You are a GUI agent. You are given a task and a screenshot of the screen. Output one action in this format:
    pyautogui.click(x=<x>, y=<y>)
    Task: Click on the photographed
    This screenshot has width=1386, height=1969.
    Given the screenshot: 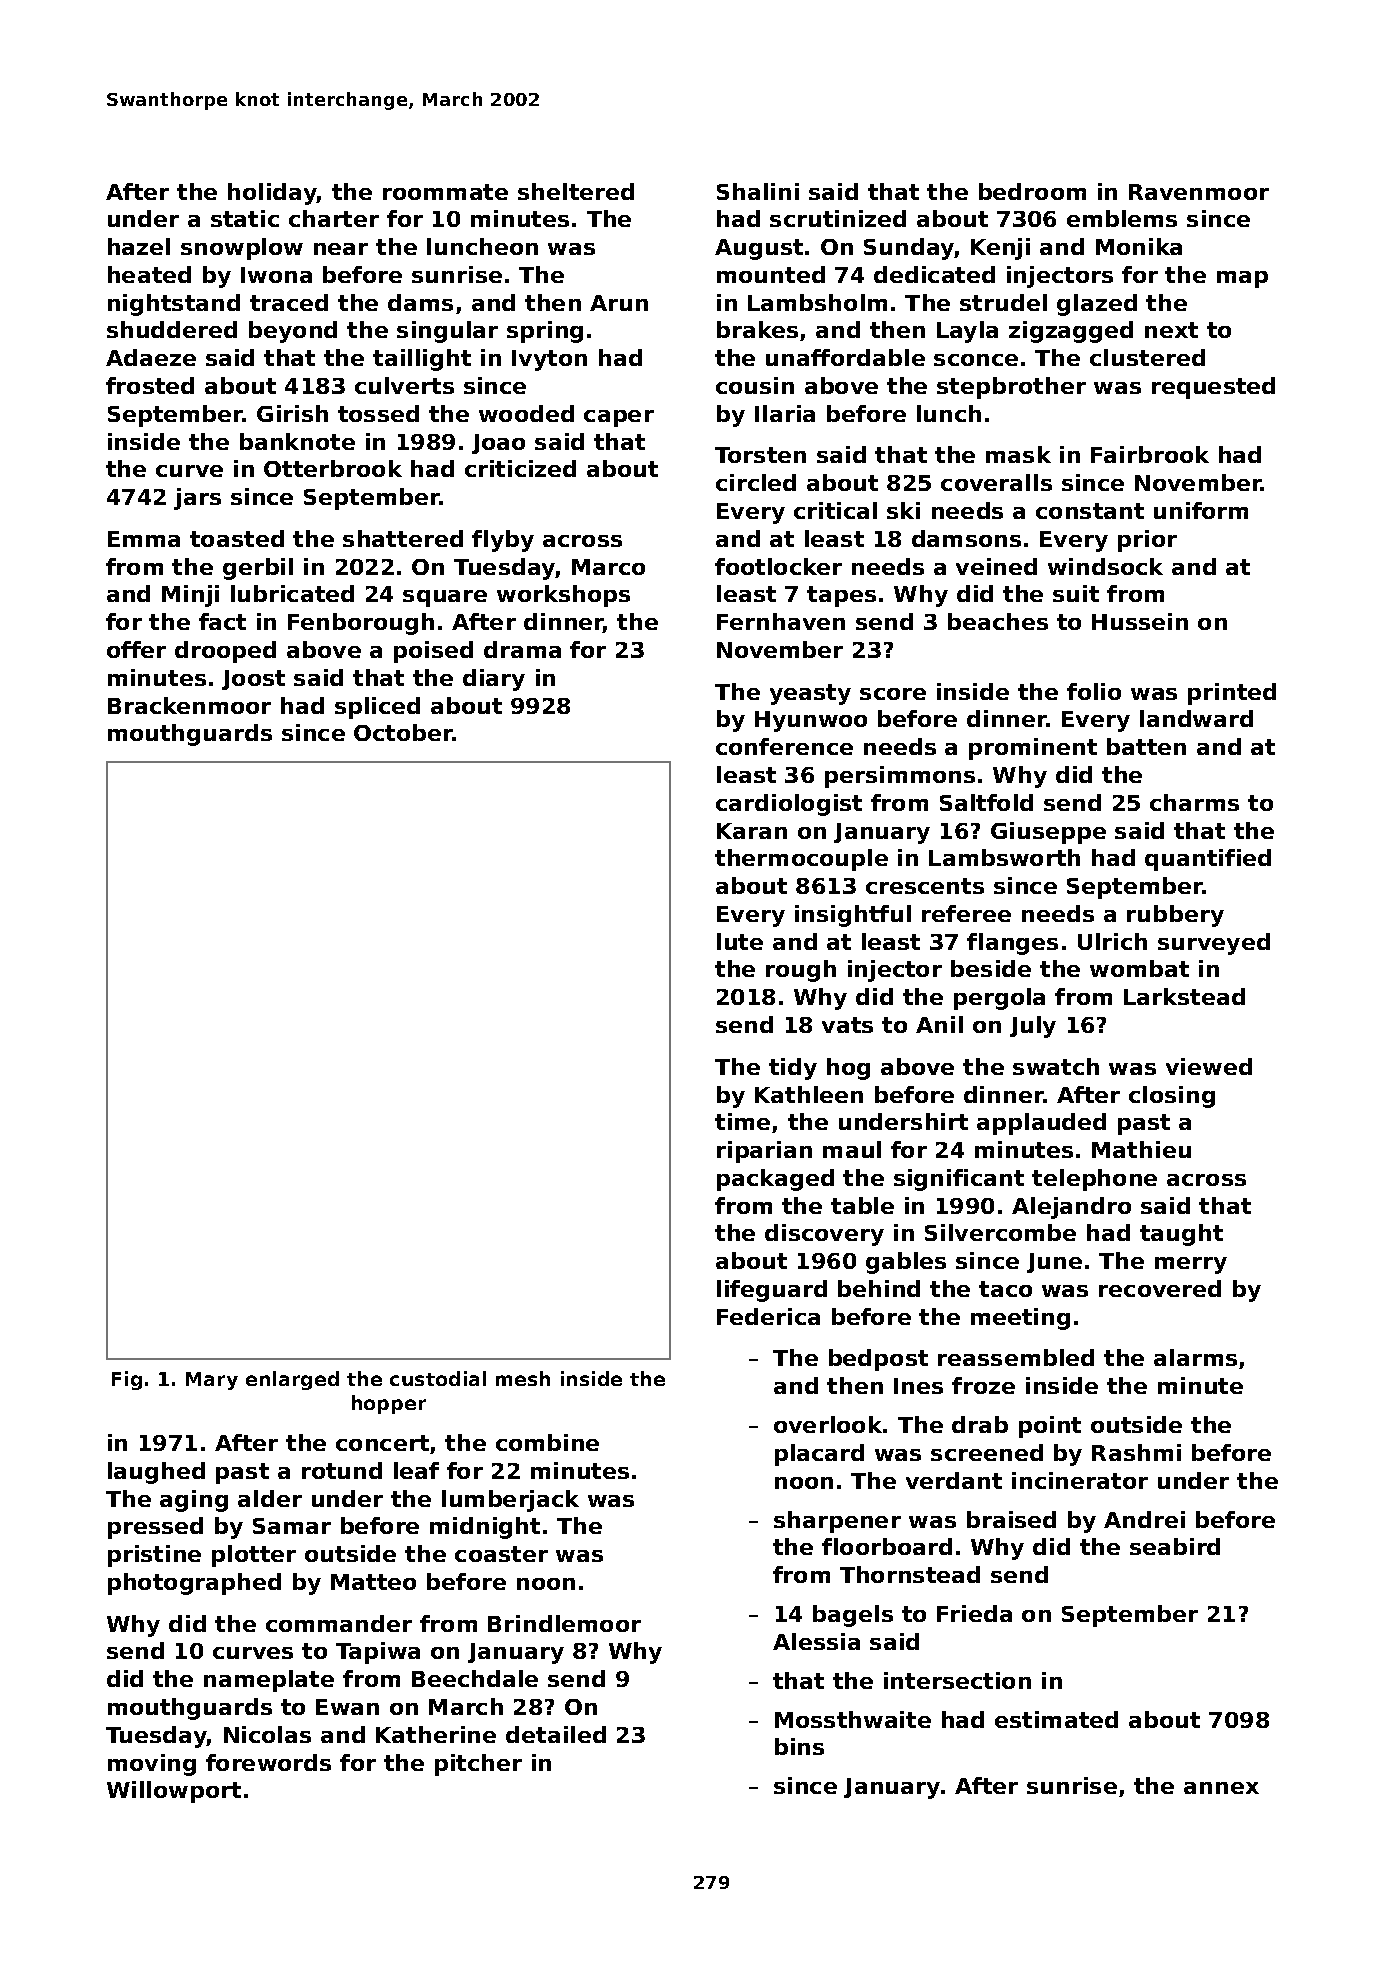 What is the action you would take?
    pyautogui.click(x=194, y=1584)
